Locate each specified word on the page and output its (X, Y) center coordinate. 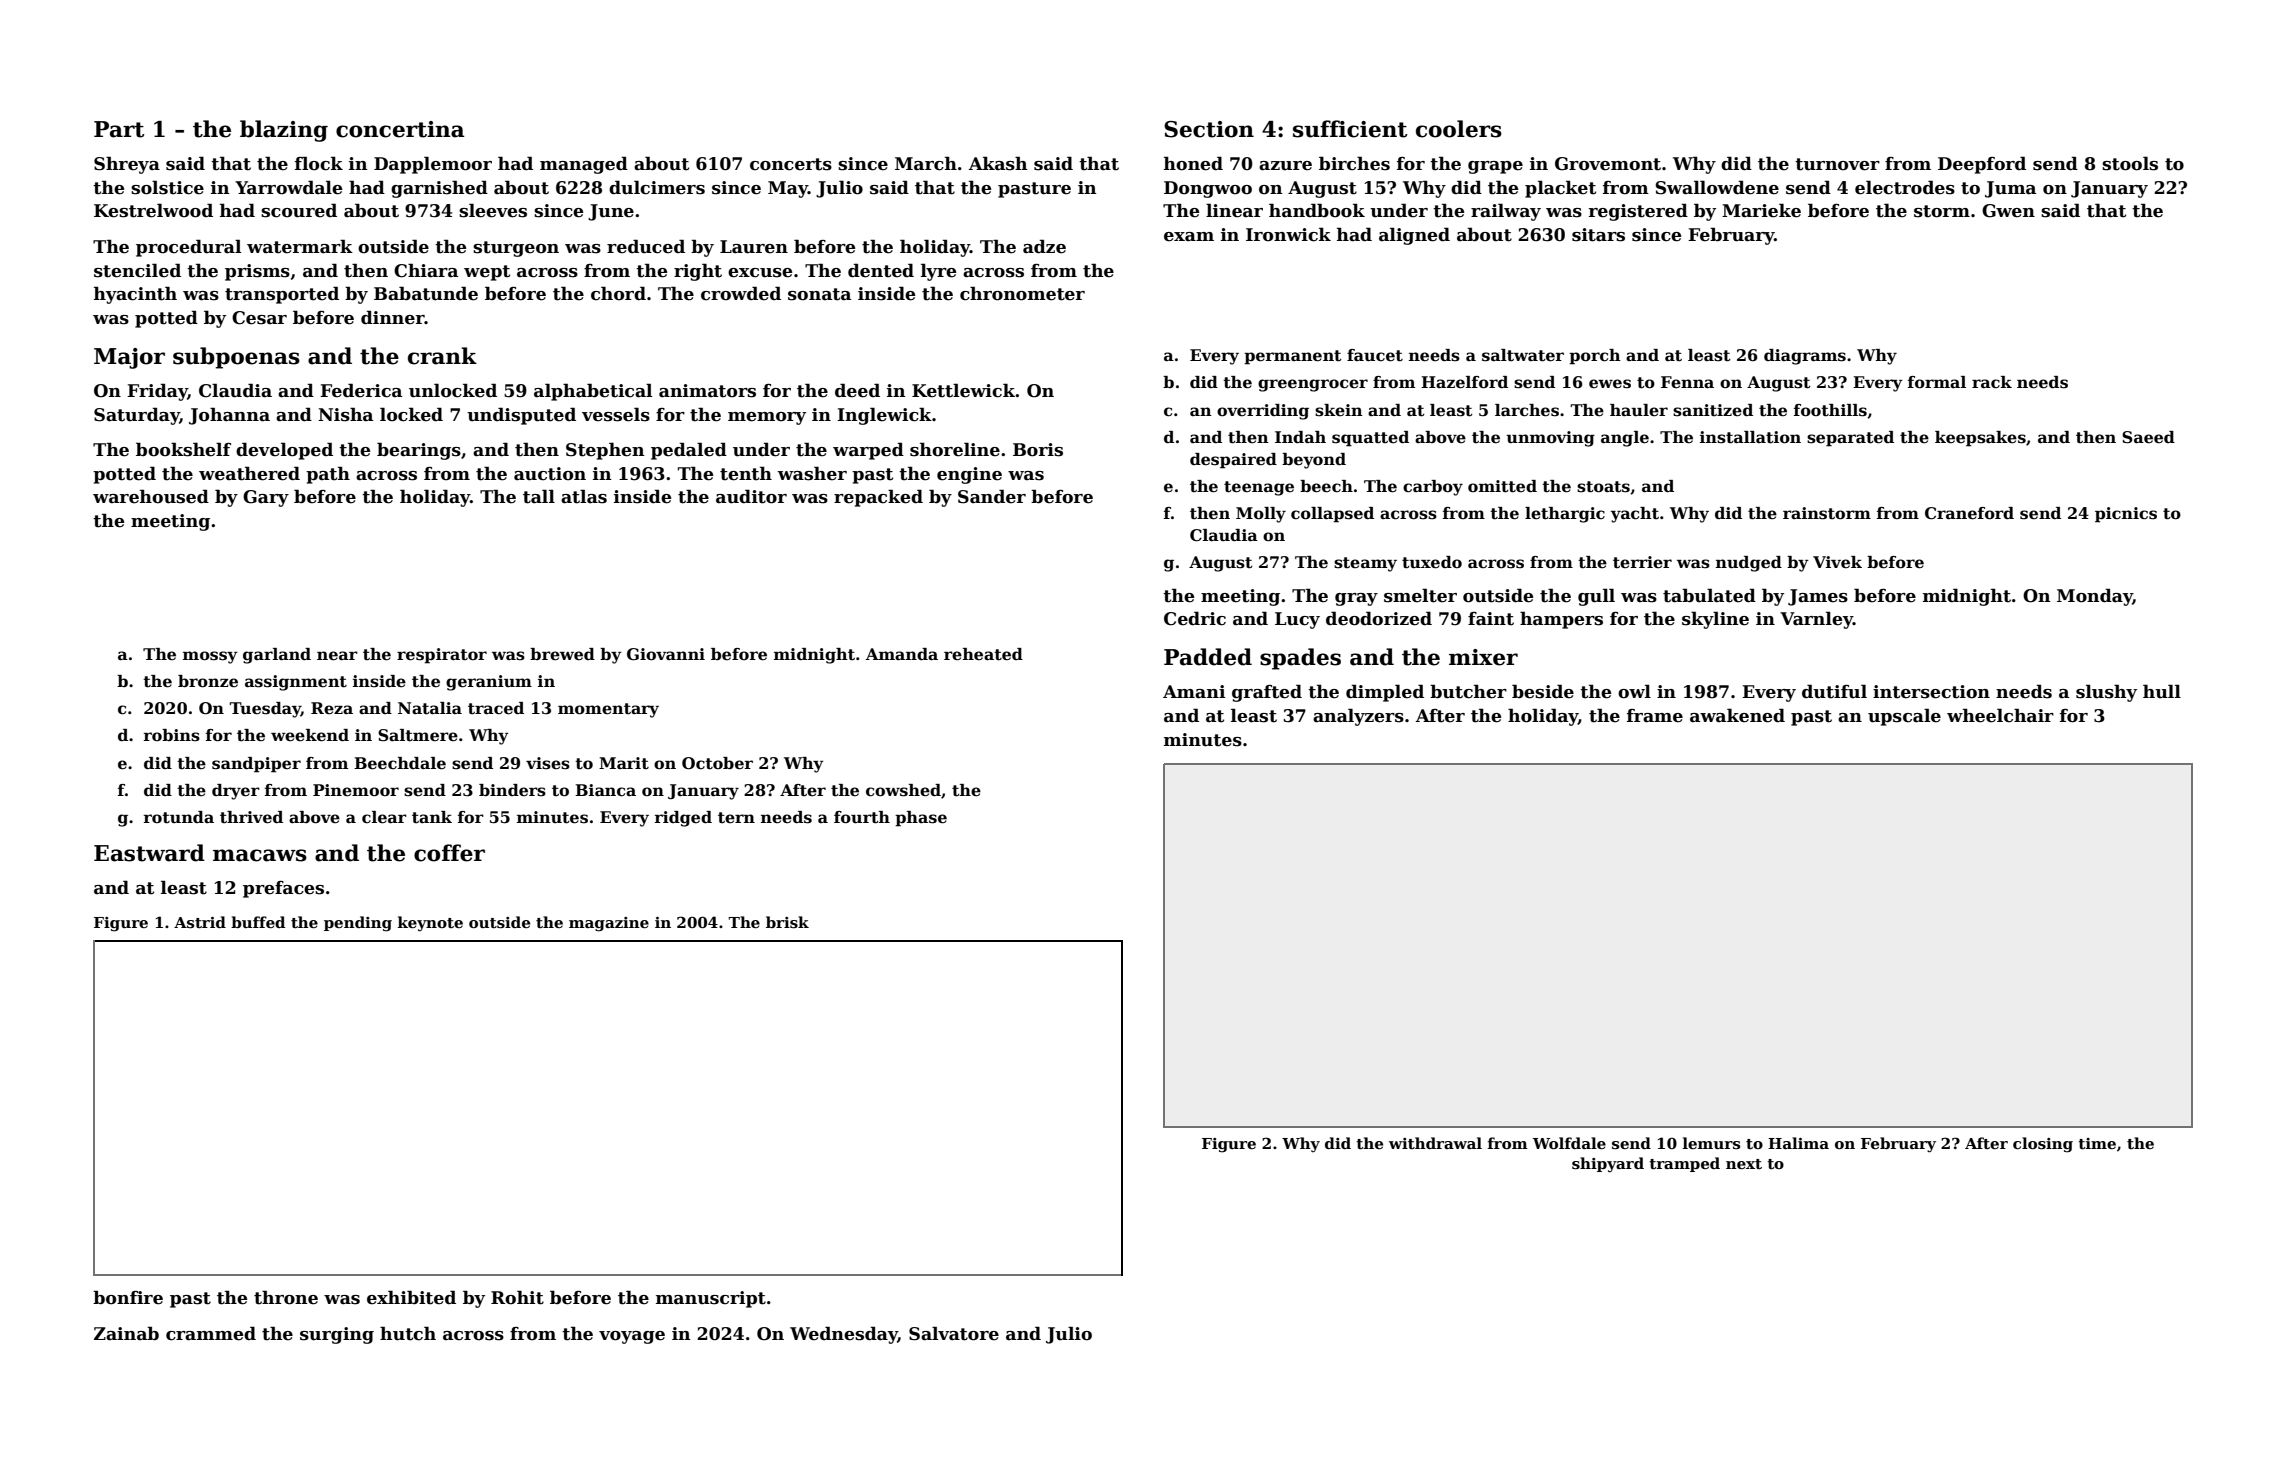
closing (2043, 1145)
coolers (1459, 129)
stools (2130, 163)
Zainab (126, 1333)
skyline (1715, 620)
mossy (210, 657)
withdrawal (1435, 1143)
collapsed (1332, 515)
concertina (400, 129)
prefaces (283, 889)
